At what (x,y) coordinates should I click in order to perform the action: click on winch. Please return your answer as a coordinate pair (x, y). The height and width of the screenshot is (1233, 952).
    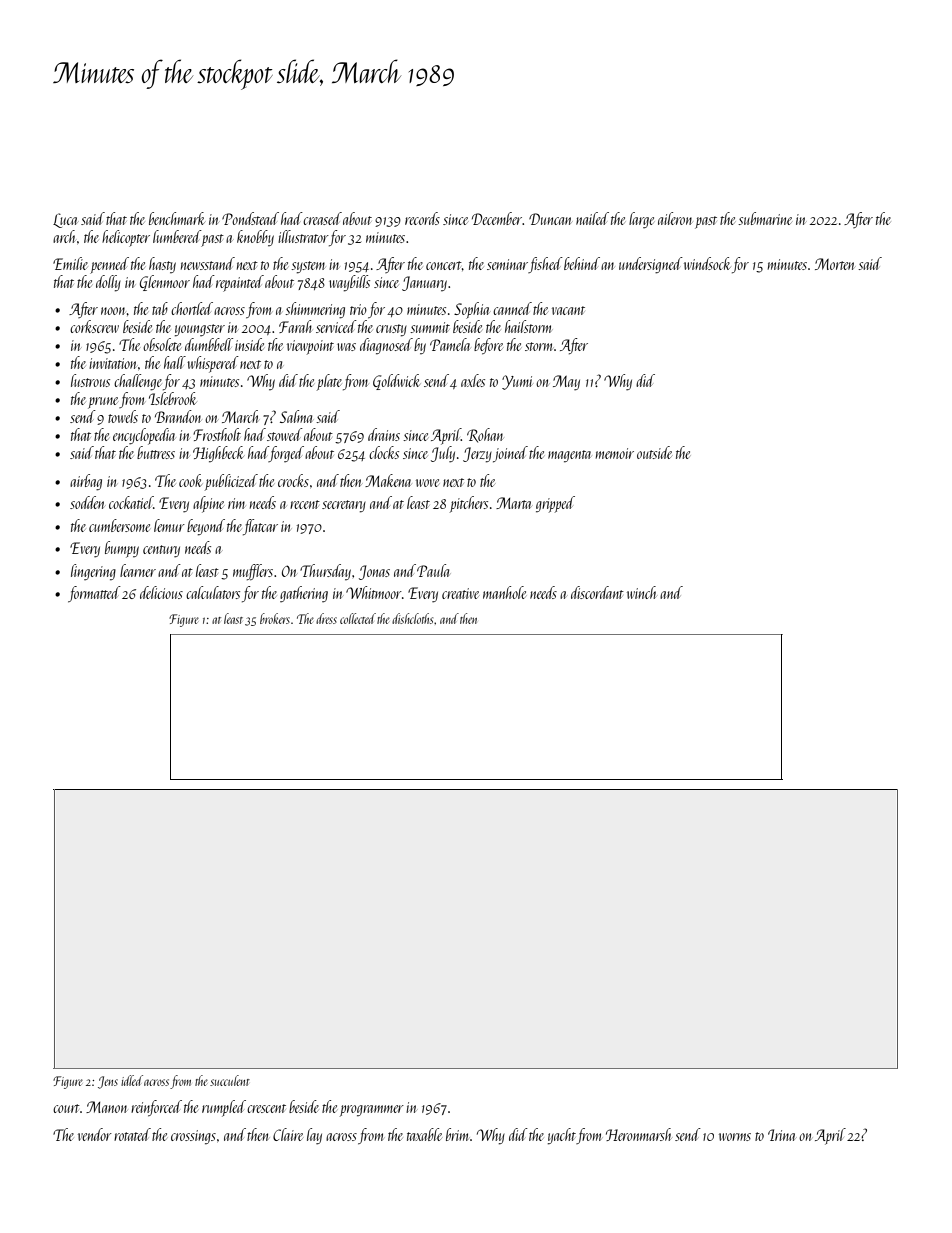
    Looking at the image, I should click on (642, 592).
